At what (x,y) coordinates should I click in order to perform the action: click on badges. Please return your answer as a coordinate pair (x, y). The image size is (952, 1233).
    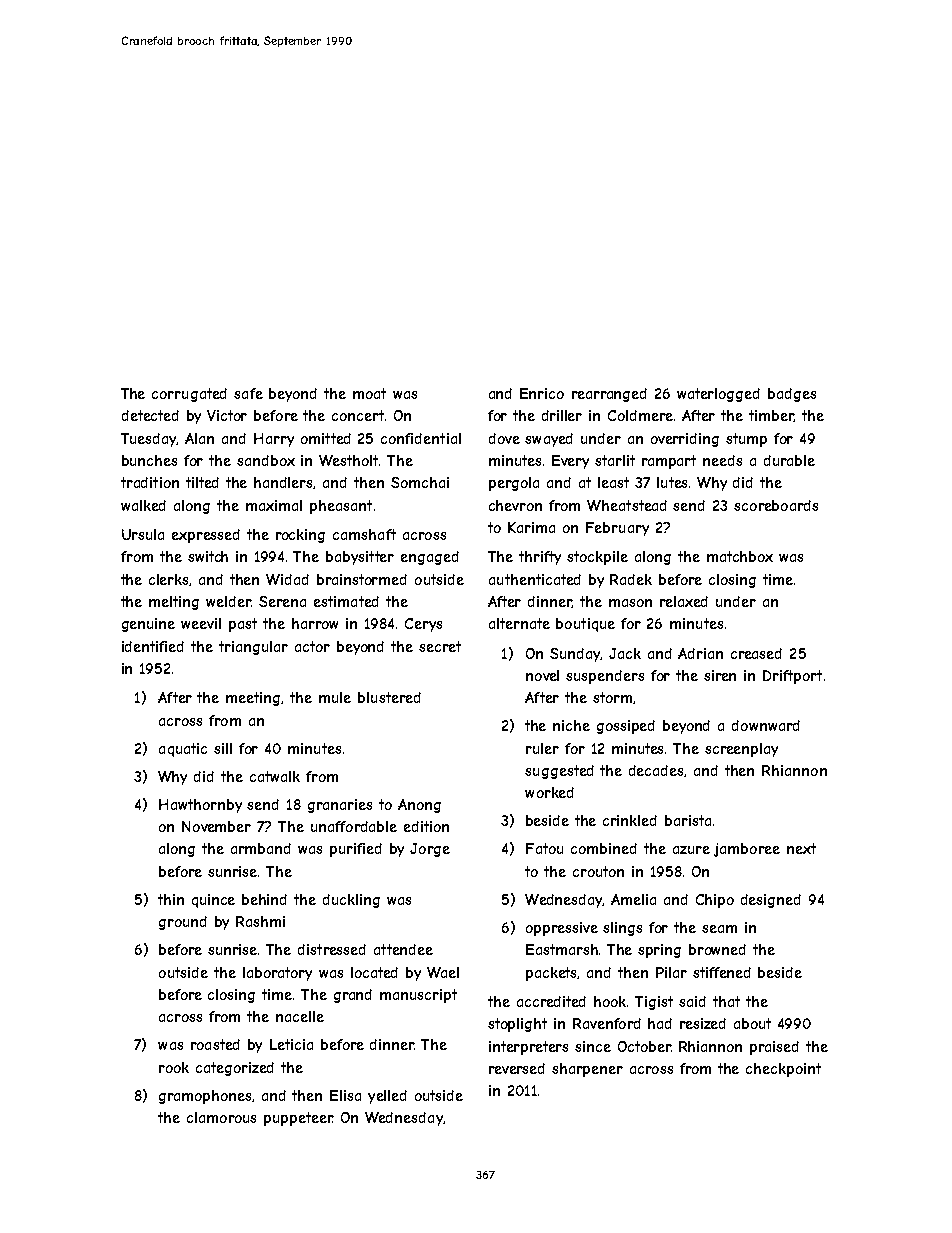
    Looking at the image, I should click on (792, 395).
